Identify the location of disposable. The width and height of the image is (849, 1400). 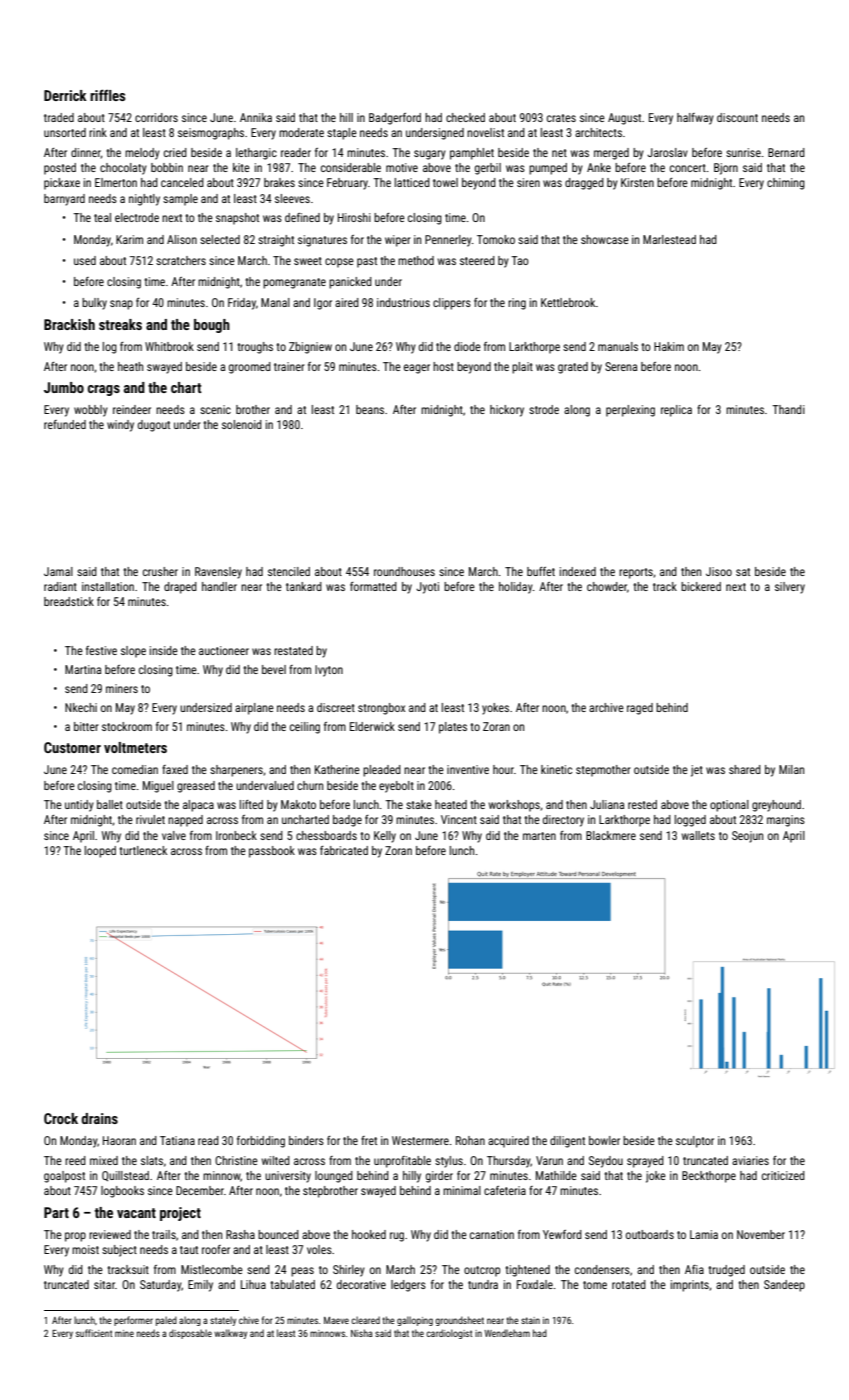
(190, 1334).
